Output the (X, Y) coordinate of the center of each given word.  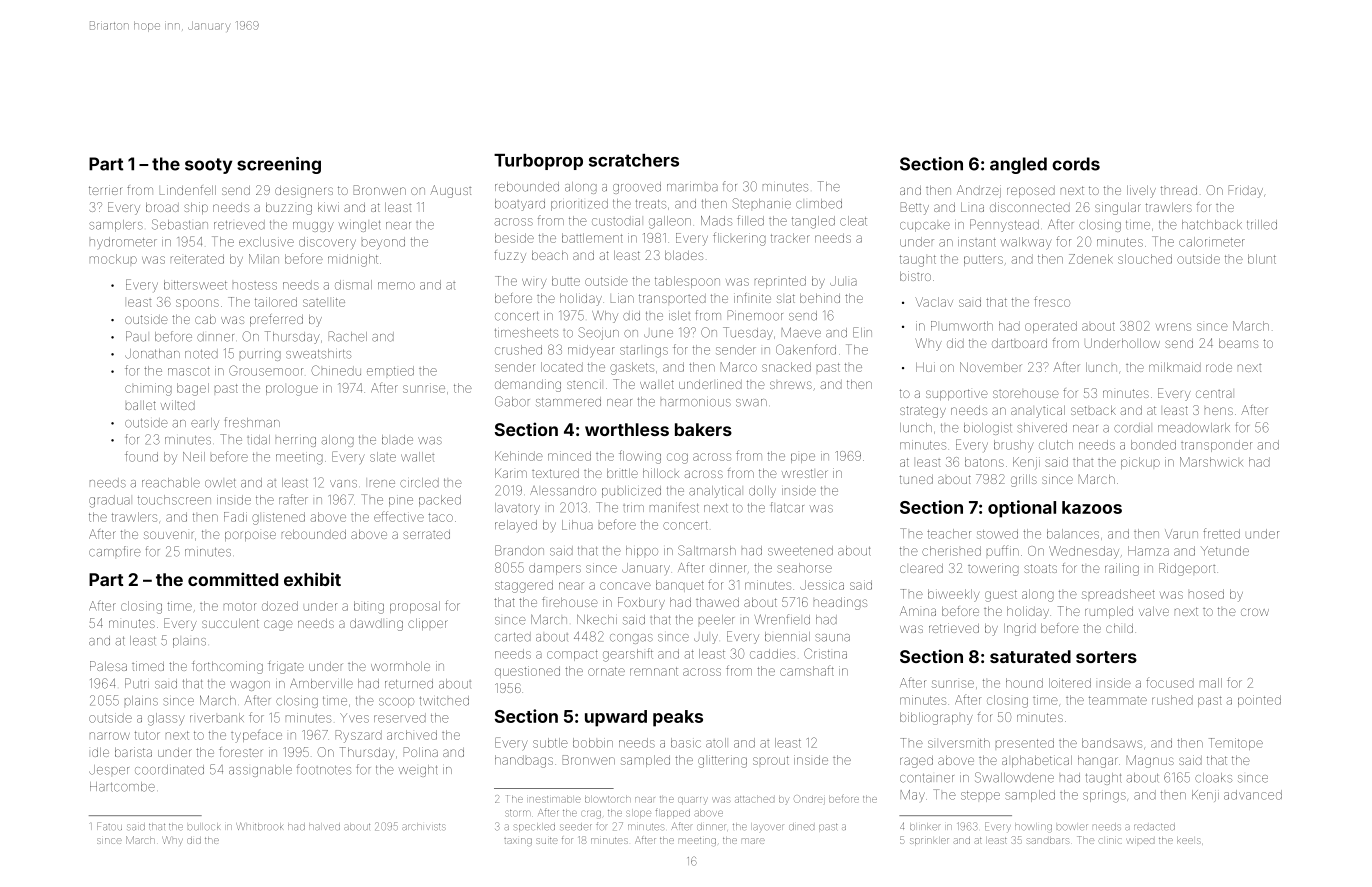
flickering (739, 239)
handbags (524, 761)
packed (440, 501)
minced (569, 456)
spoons (197, 304)
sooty (208, 166)
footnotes (324, 769)
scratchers (634, 160)
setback (1093, 410)
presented (1025, 743)
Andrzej (979, 191)
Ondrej (808, 799)
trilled (1262, 225)
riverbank (217, 718)
